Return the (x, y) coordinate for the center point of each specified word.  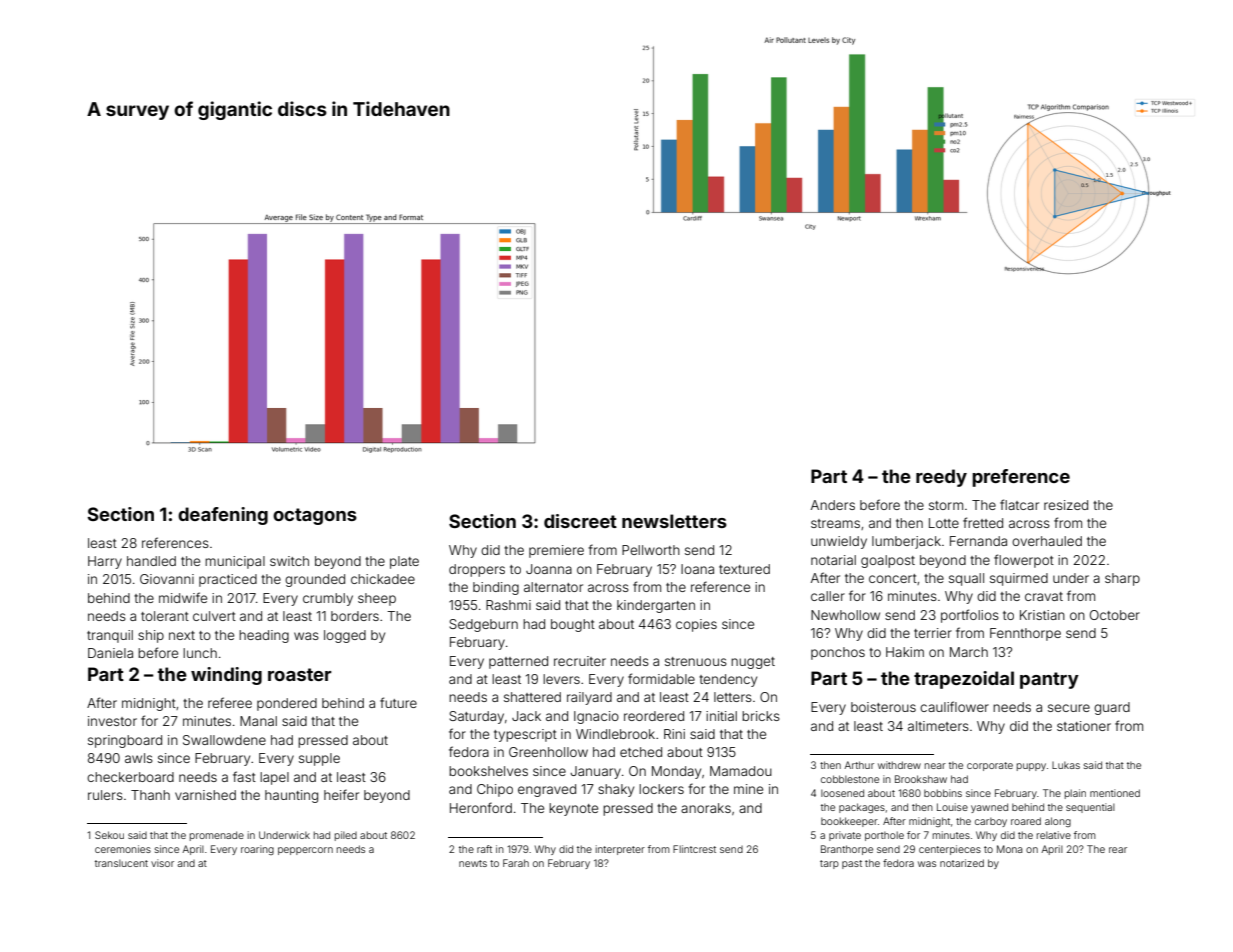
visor (162, 863)
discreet (580, 521)
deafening (223, 516)
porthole (884, 836)
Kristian (1042, 615)
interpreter (620, 850)
